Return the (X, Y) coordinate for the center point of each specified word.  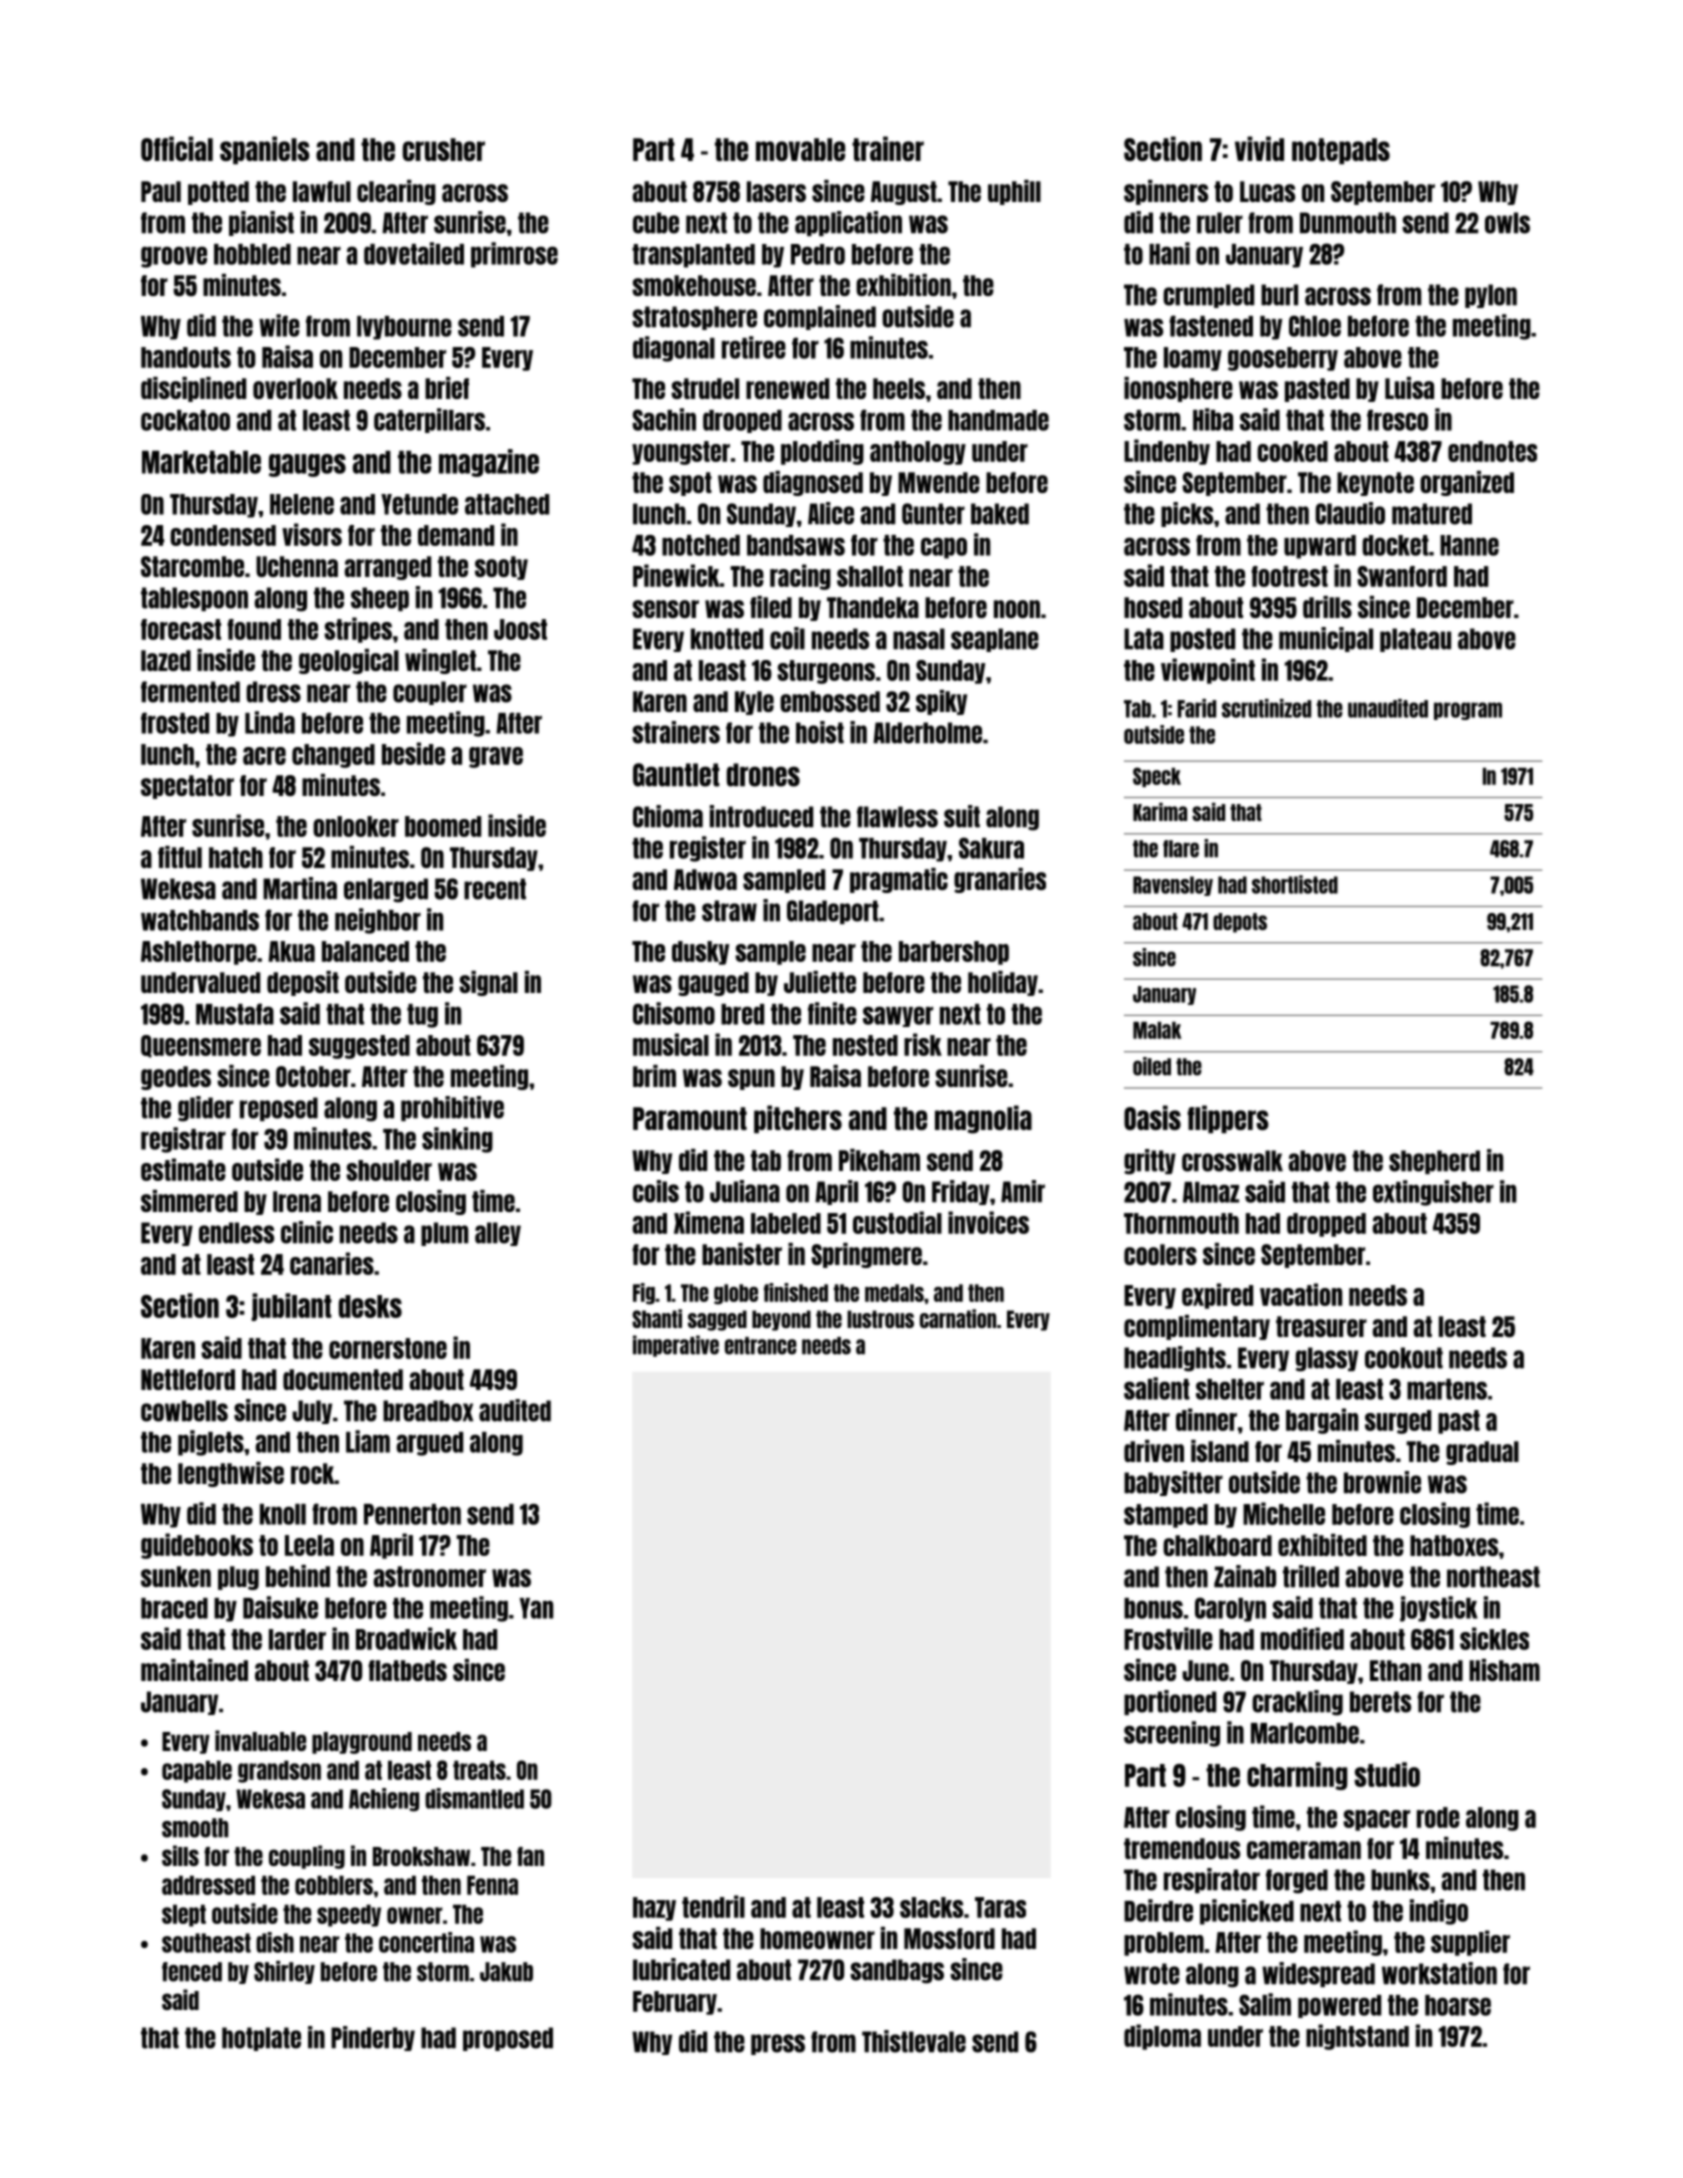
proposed (508, 2039)
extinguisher (1433, 1193)
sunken (176, 1576)
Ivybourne (404, 328)
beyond (781, 1320)
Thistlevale (914, 2041)
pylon (1491, 296)
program (1468, 711)
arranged (388, 568)
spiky (941, 702)
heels (899, 388)
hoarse (1458, 2005)
